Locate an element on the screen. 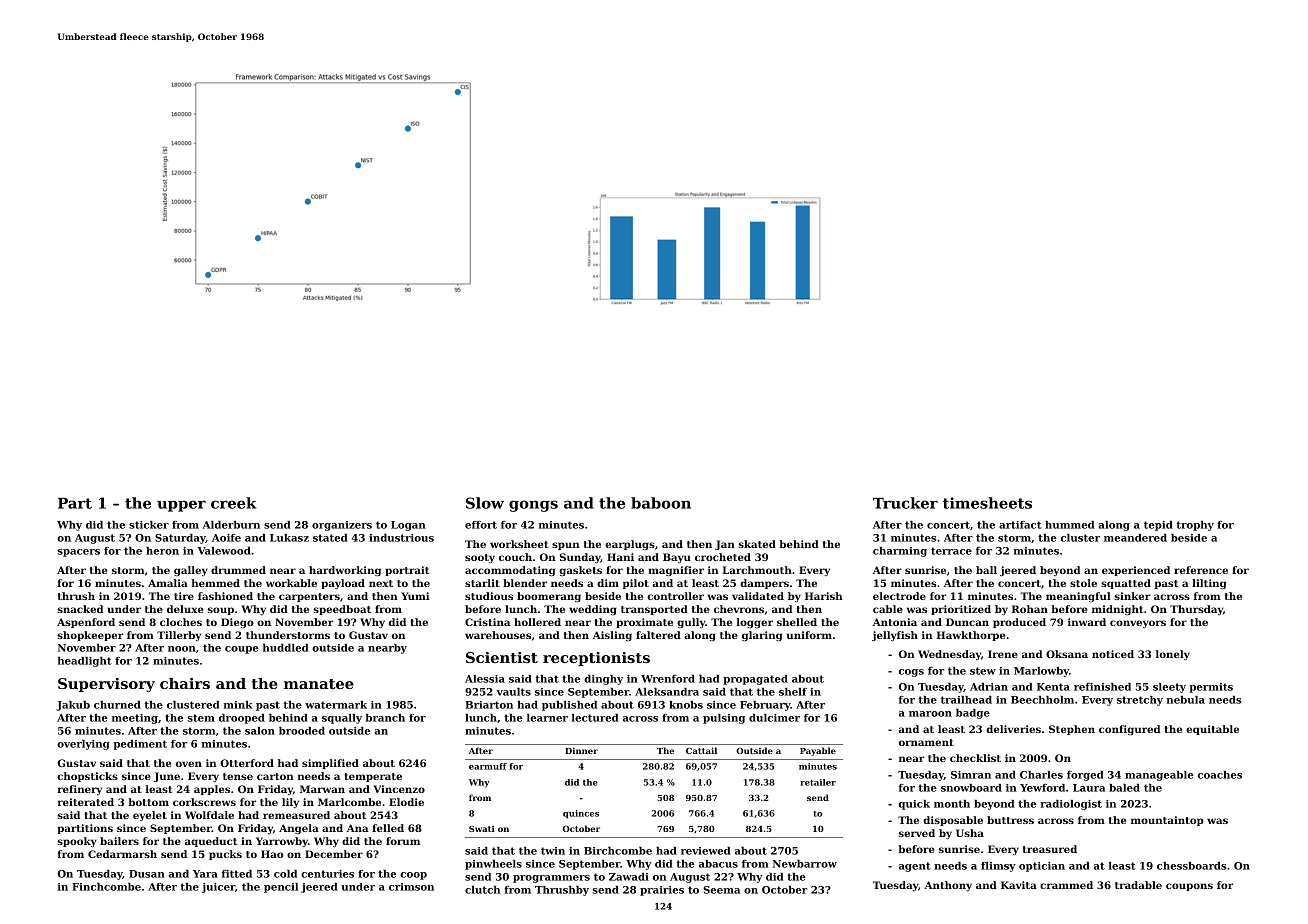 The height and width of the screenshot is (924, 1308). earmuff is located at coordinates (488, 766).
